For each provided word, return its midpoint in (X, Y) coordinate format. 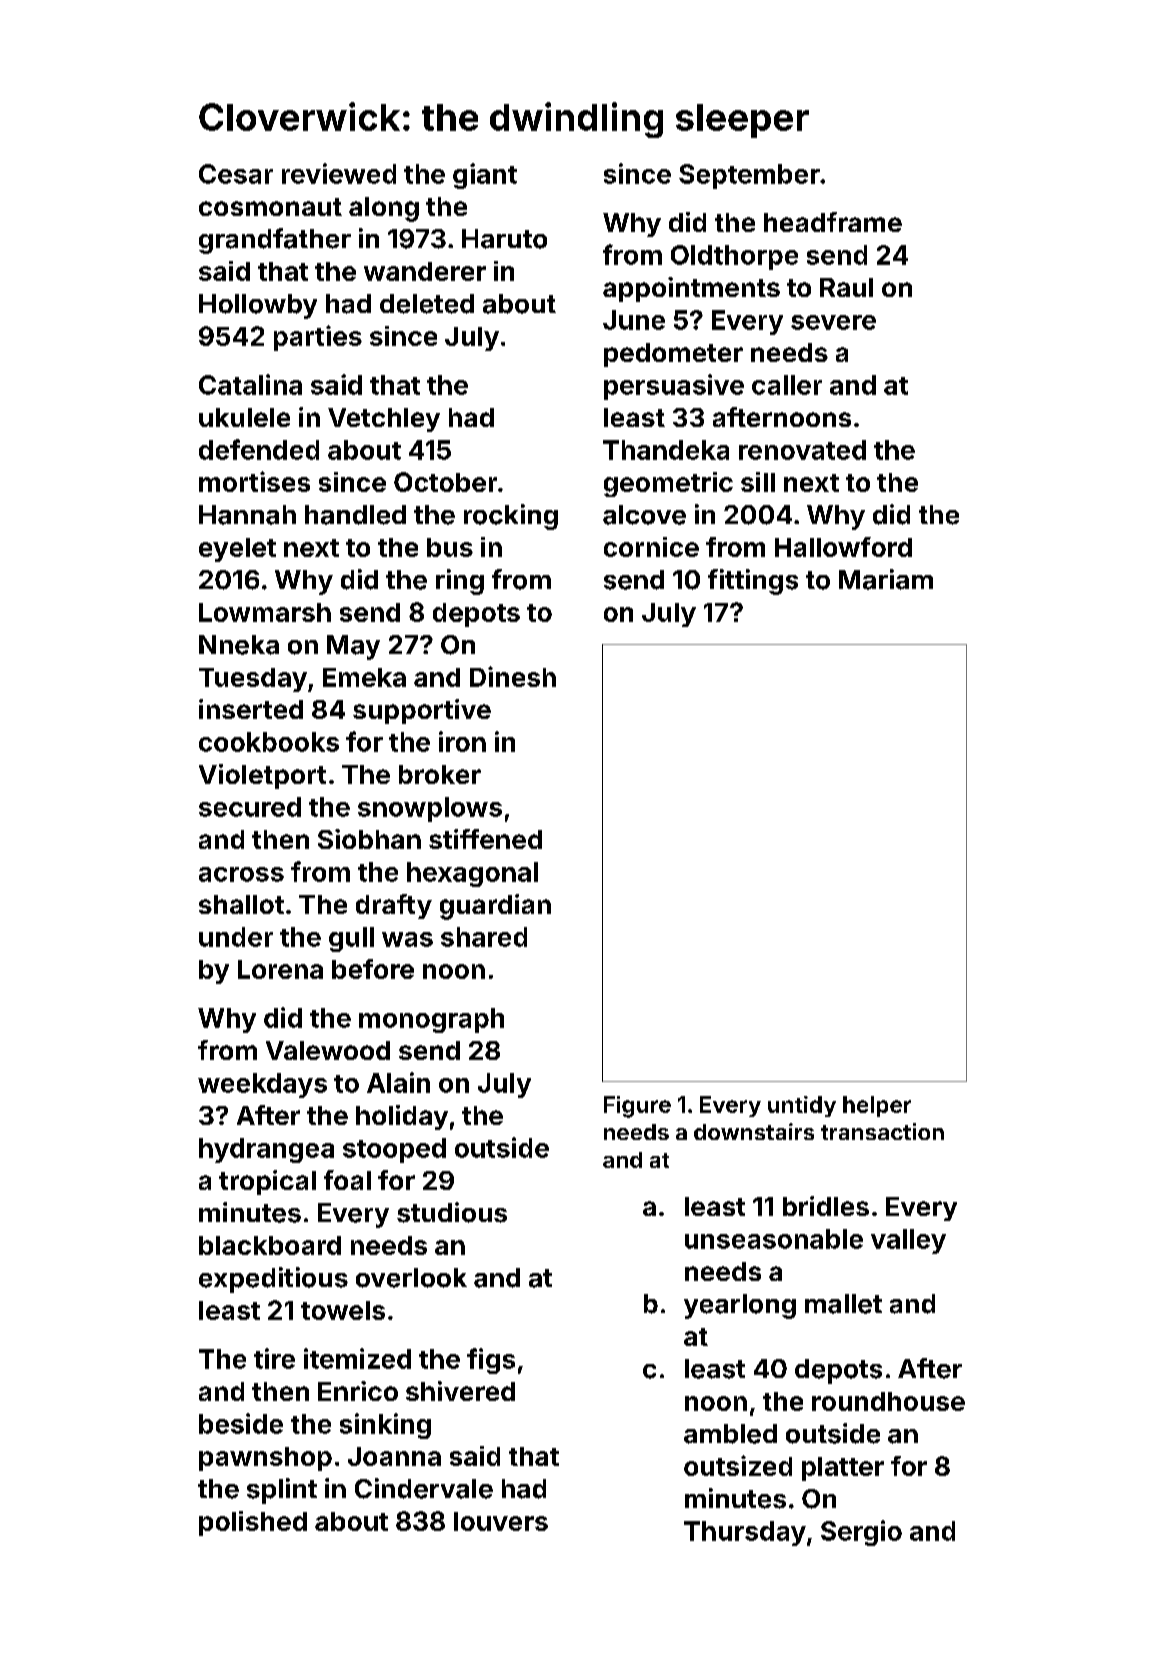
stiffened (485, 839)
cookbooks (269, 742)
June (634, 320)
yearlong (740, 1306)
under (236, 937)
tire (274, 1358)
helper (877, 1106)
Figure (637, 1107)
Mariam (886, 579)
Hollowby (258, 306)
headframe (833, 222)
